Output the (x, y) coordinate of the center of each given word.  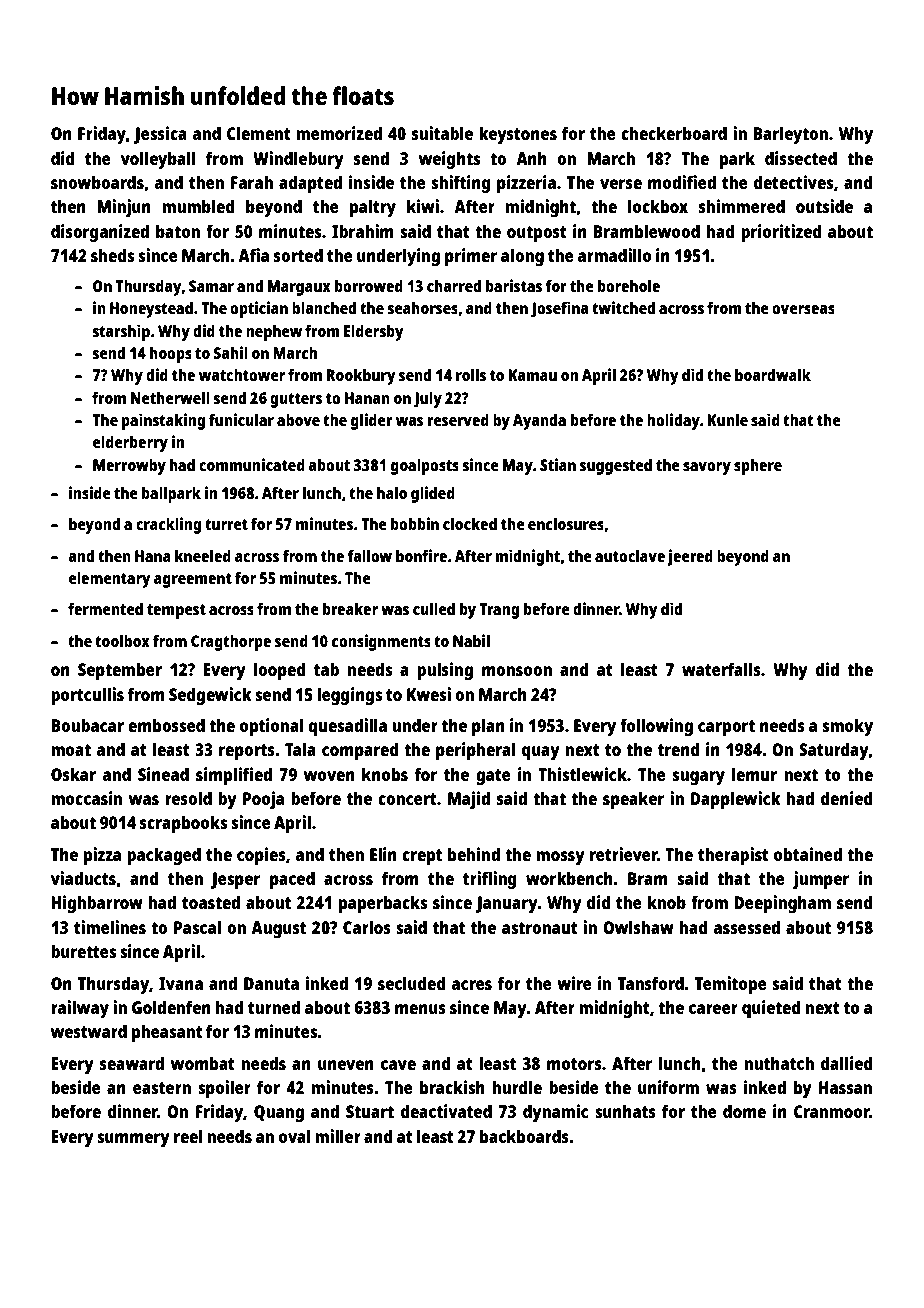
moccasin (86, 798)
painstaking (163, 421)
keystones (518, 135)
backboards (524, 1136)
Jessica (160, 135)
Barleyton (790, 135)
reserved (458, 419)
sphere (758, 467)
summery (133, 1140)
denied (846, 798)
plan (488, 727)
